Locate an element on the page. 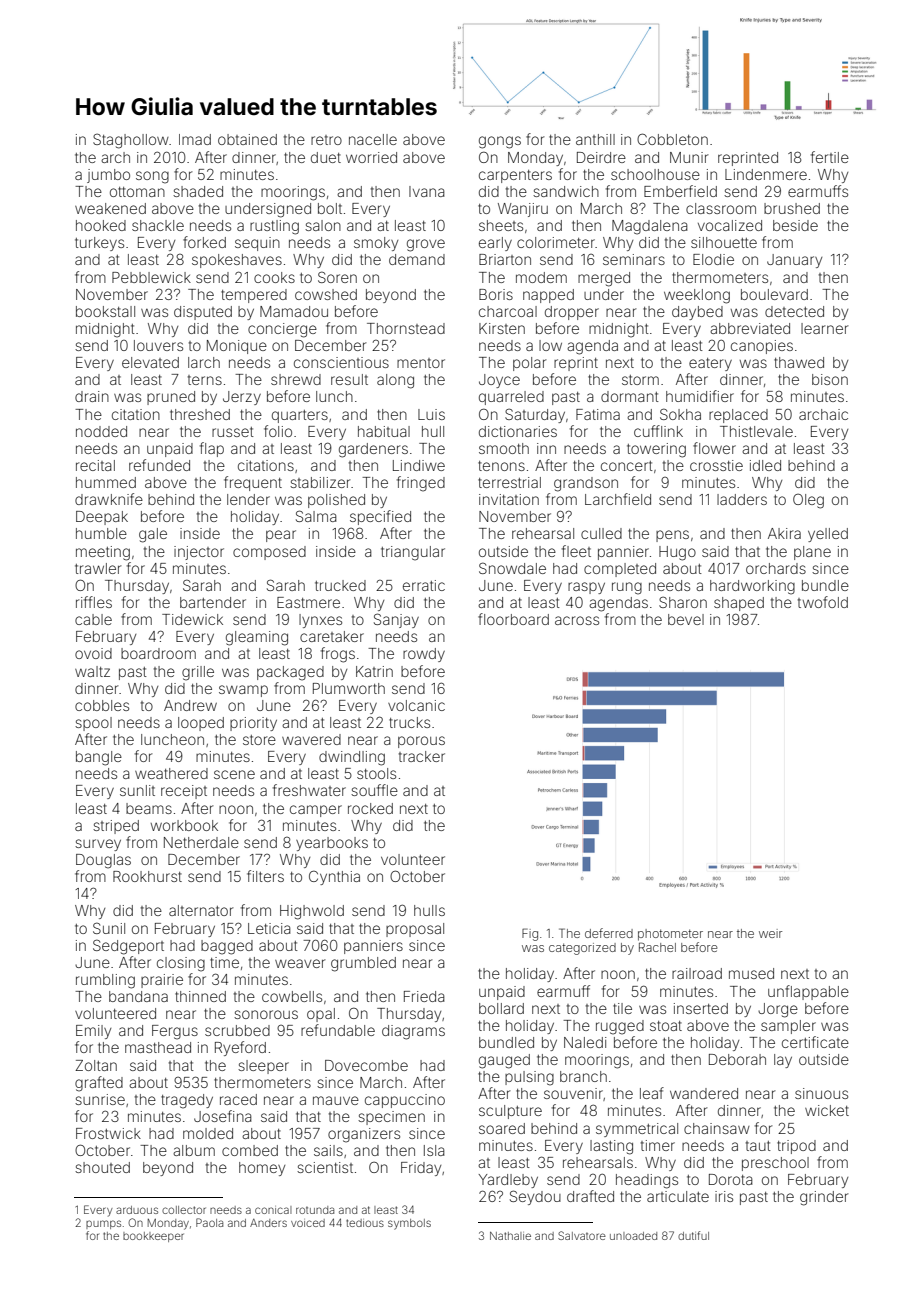 The image size is (924, 1314). Staghollow is located at coordinates (131, 141).
